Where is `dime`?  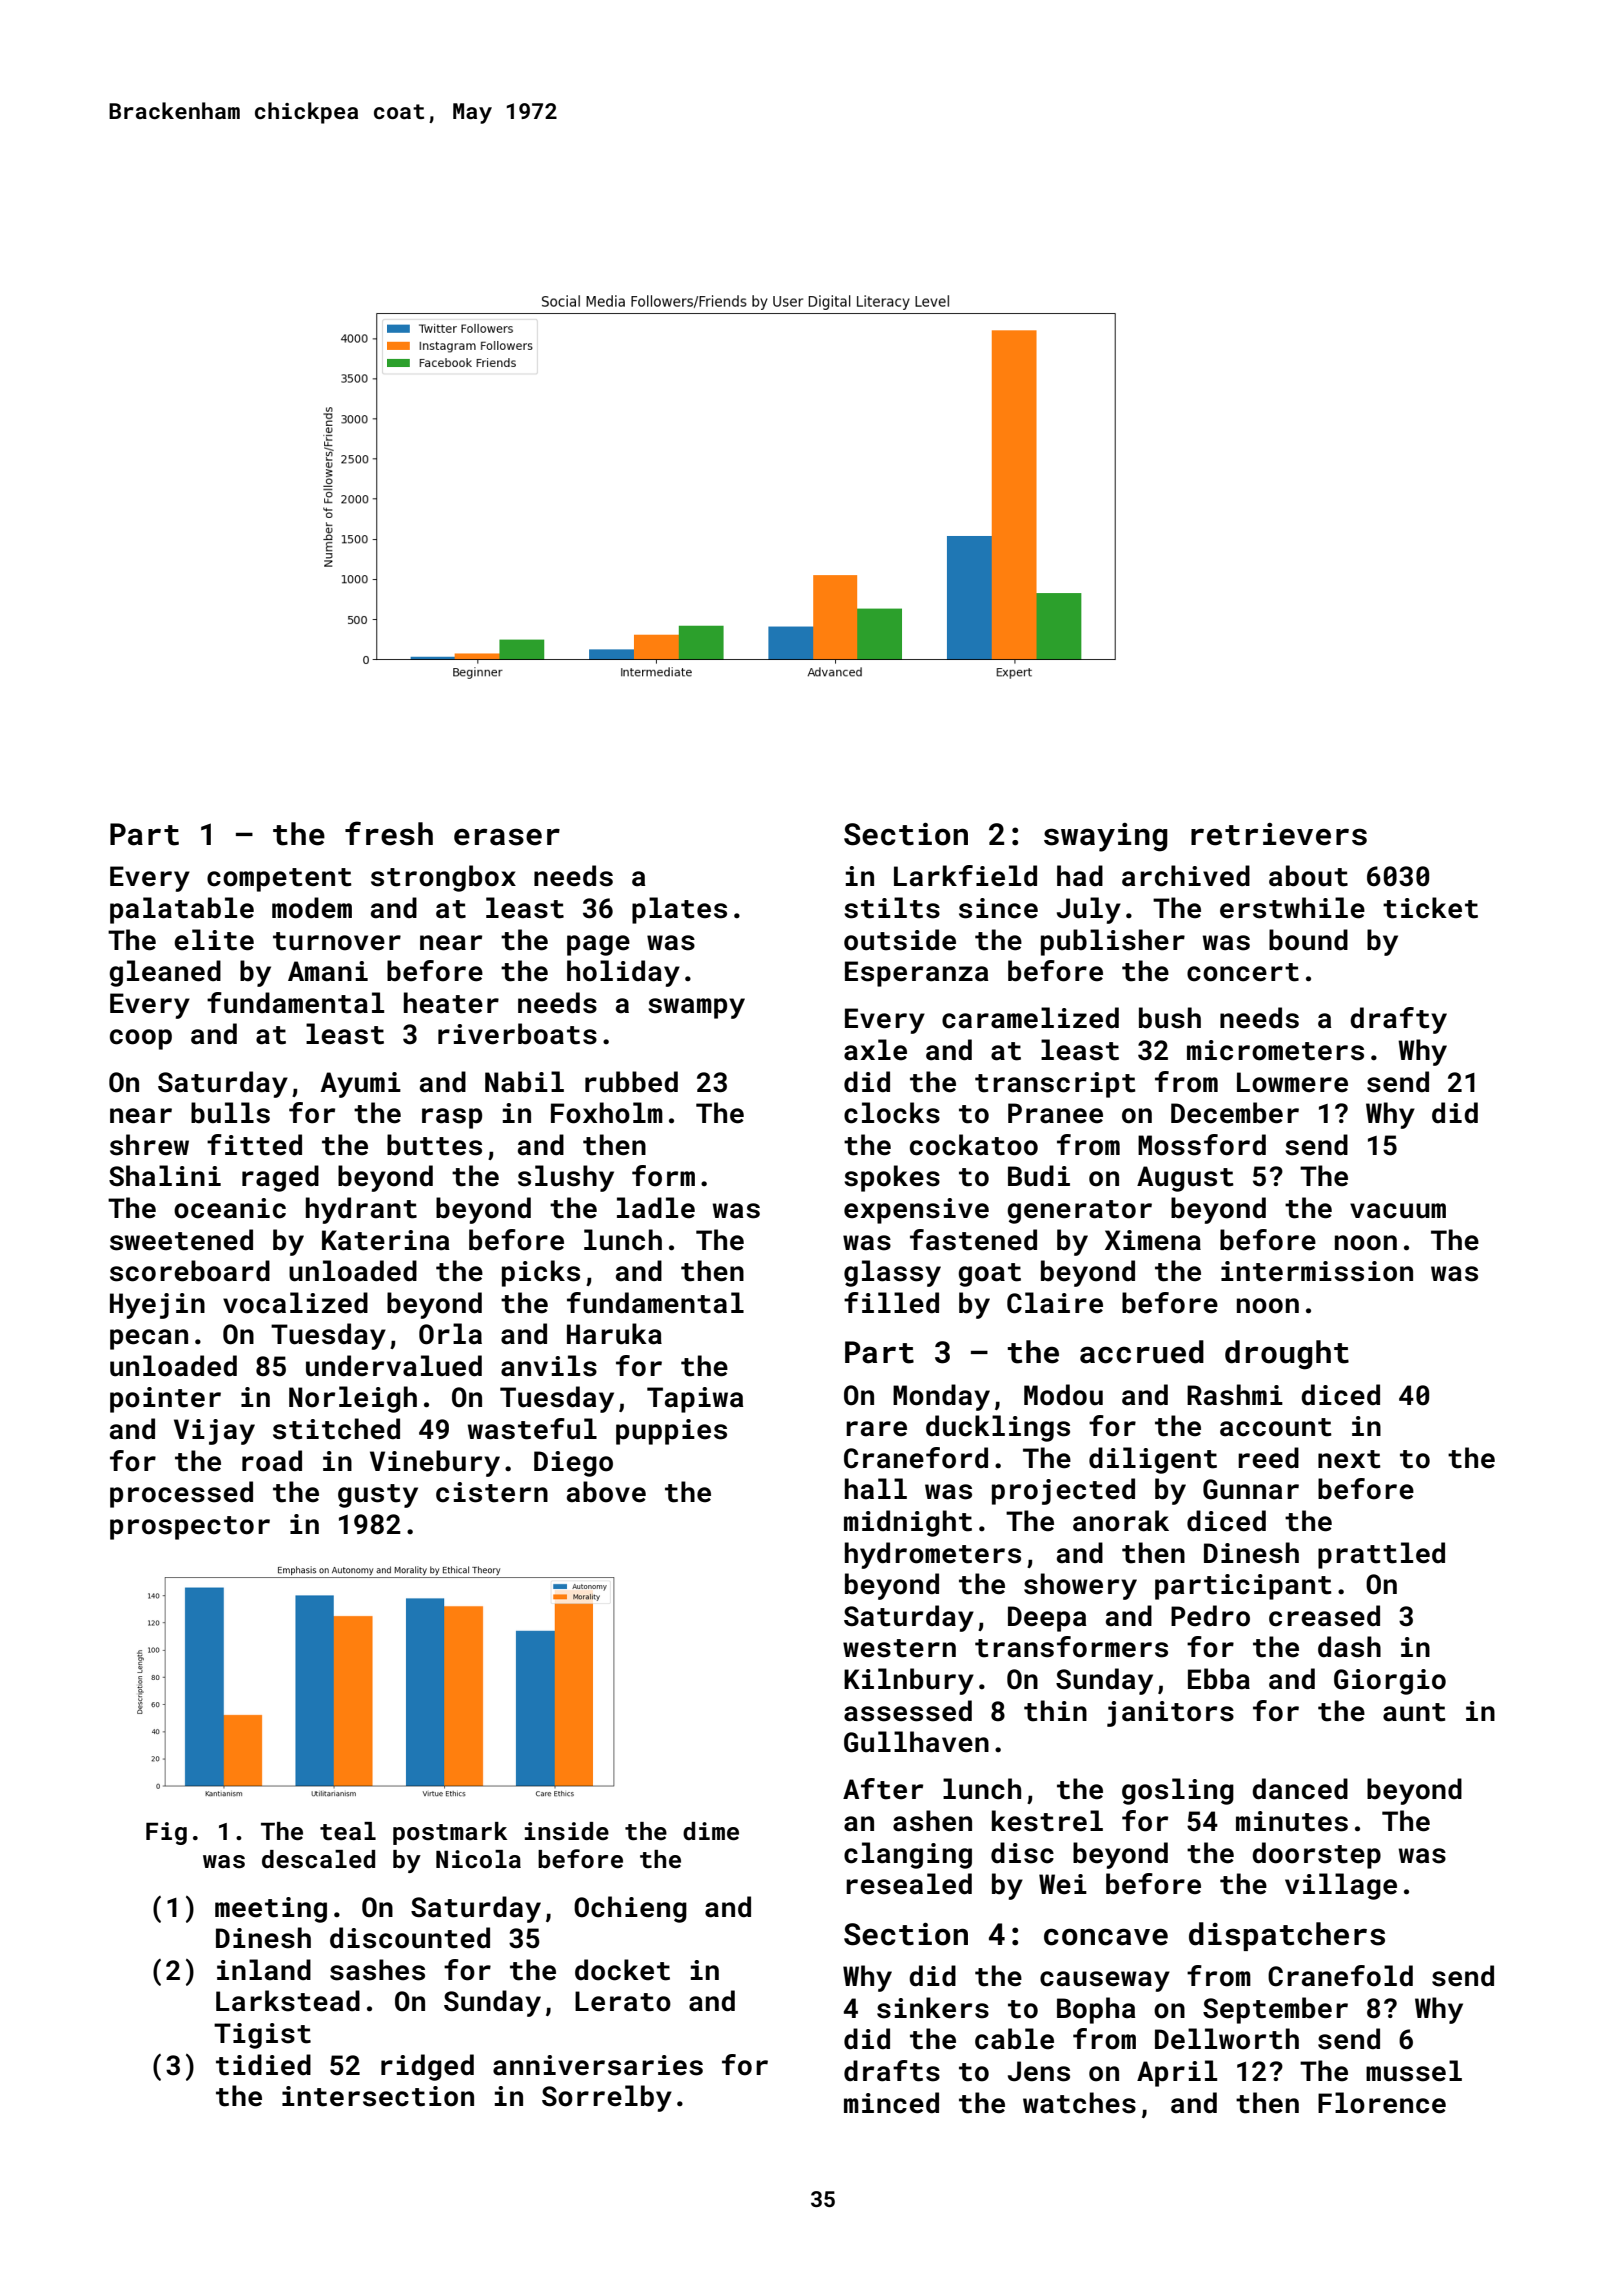 dime is located at coordinates (711, 1831).
